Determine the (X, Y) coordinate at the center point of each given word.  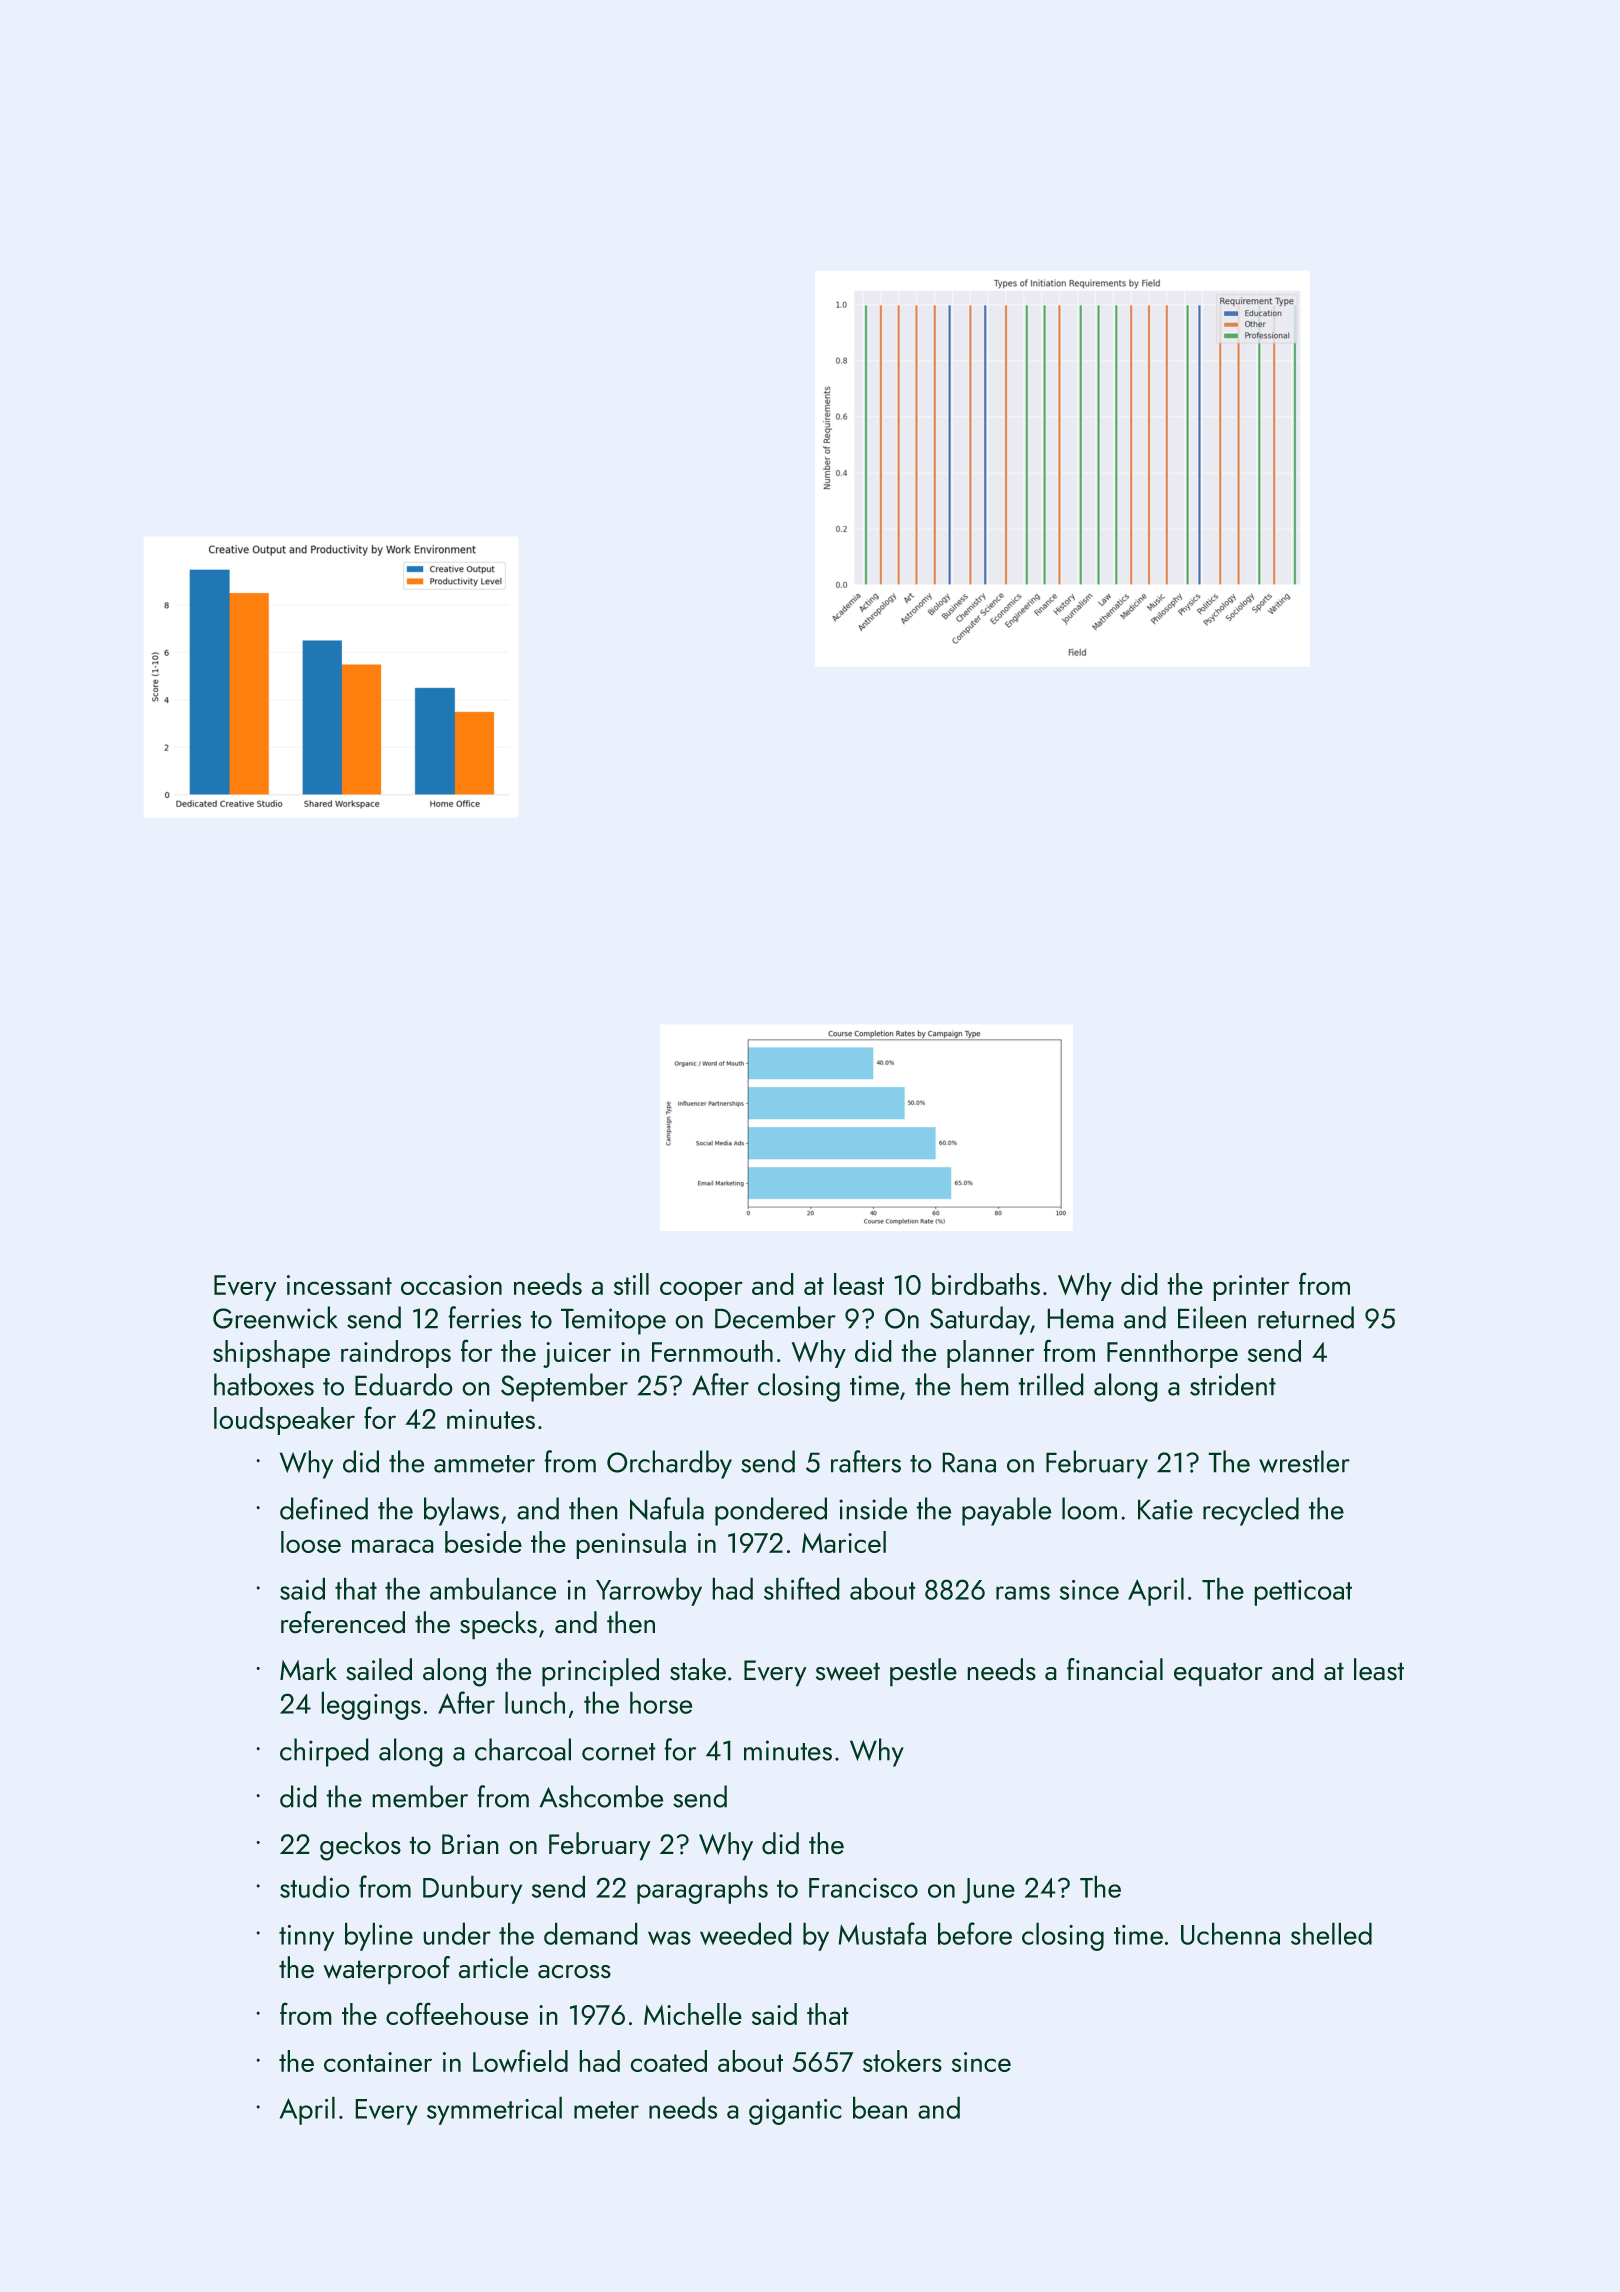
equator (1218, 1674)
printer (1251, 1288)
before (975, 1933)
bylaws (461, 1511)
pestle (923, 1672)
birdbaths (986, 1284)
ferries (485, 1317)
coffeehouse (457, 2013)
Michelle (693, 2014)
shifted (802, 1588)
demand (591, 1933)
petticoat (1303, 1593)
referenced (343, 1622)
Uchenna (1230, 1933)
